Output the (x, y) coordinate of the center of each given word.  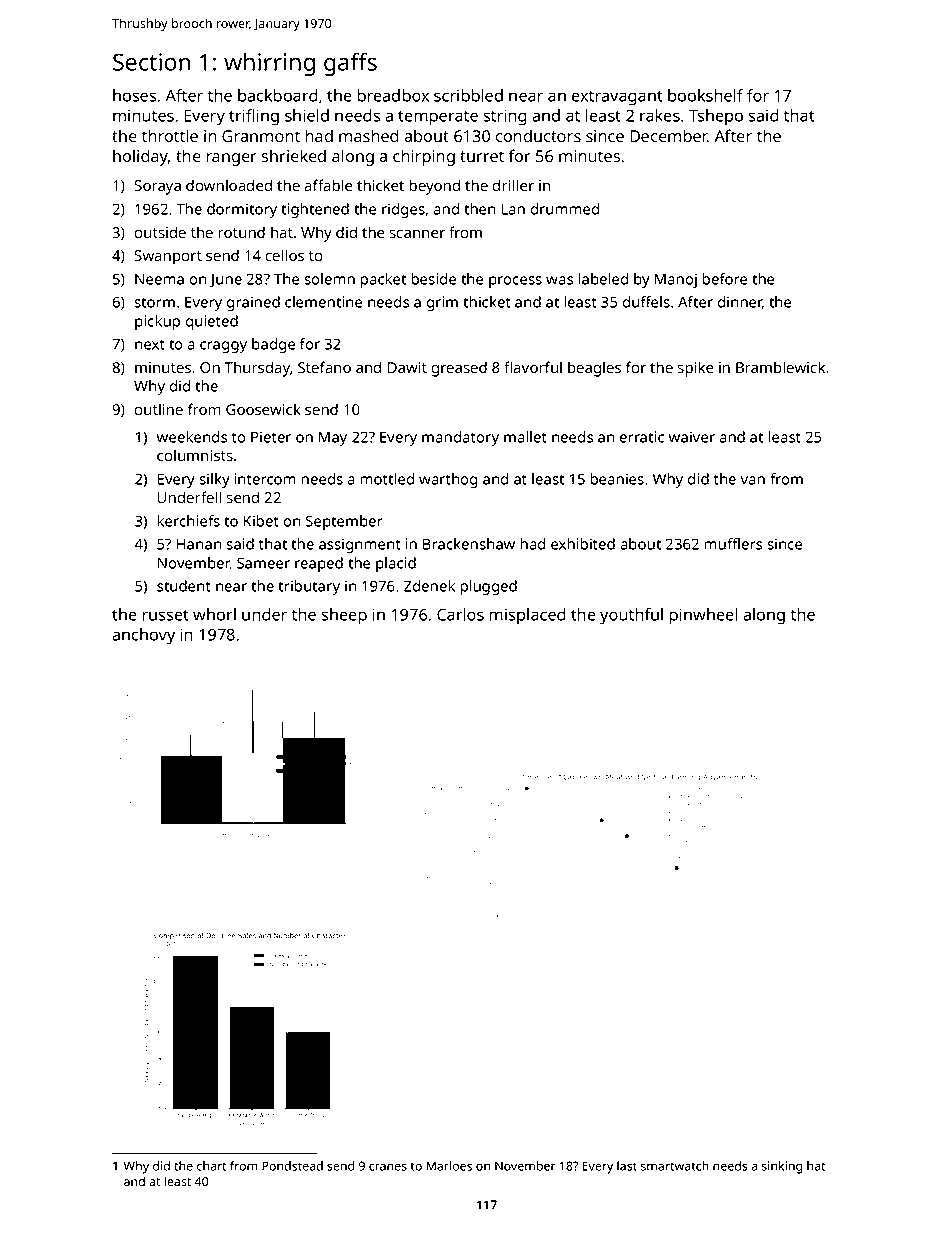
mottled (387, 479)
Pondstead (292, 1166)
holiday (140, 157)
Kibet (261, 521)
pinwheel (704, 616)
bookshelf (705, 95)
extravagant (617, 98)
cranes (388, 1167)
